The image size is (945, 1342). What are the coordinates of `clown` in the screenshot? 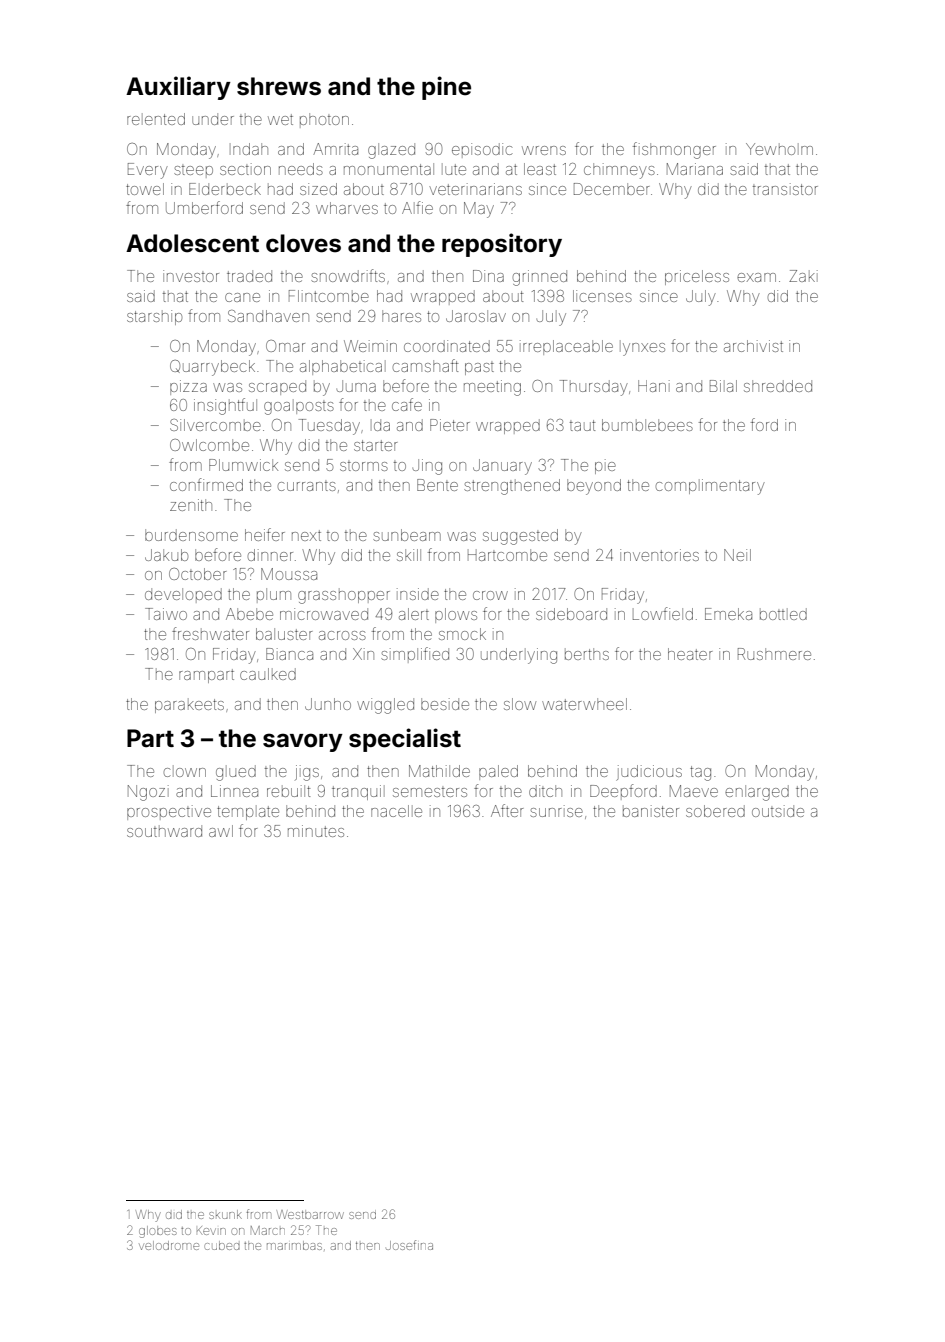 It's located at (185, 772).
